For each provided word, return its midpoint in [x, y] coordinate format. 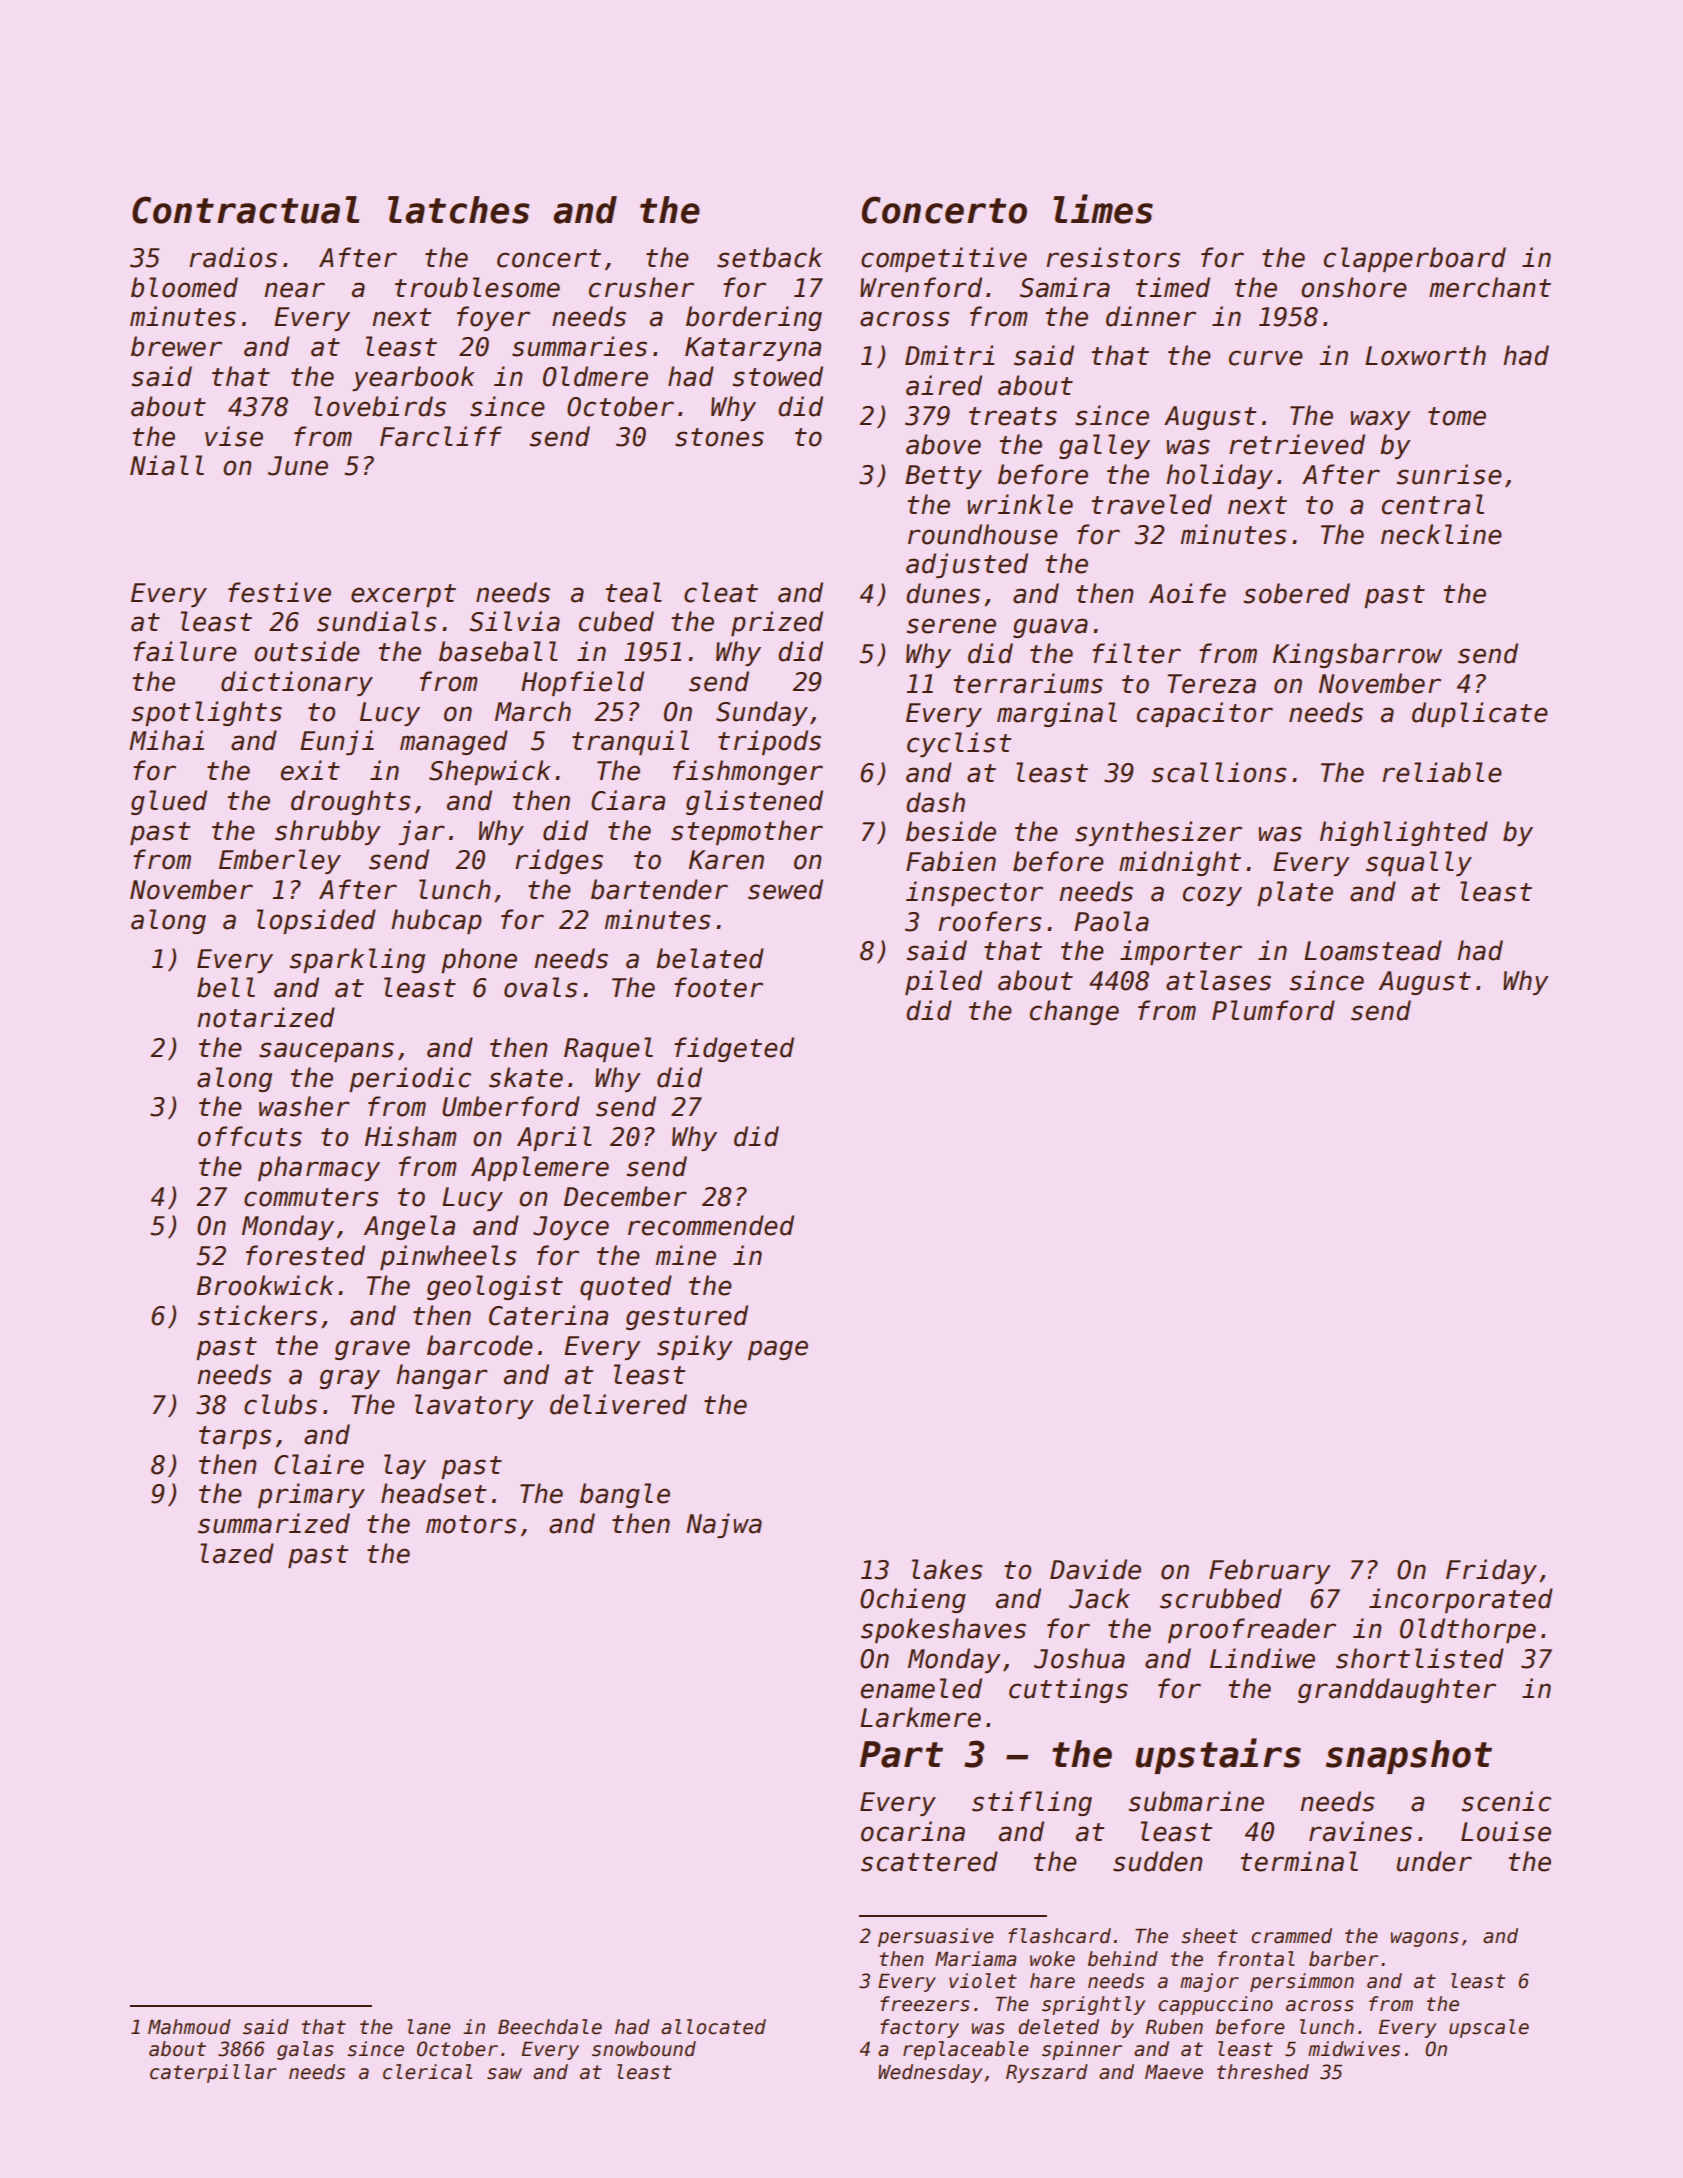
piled [943, 982]
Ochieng [913, 1600]
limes [1103, 209]
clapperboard [1415, 259]
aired [944, 385]
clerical [427, 2072]
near [294, 290]
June [298, 466]
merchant [1490, 287]
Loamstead [1373, 950]
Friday [1491, 1571]
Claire [319, 1464]
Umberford [511, 1106]
